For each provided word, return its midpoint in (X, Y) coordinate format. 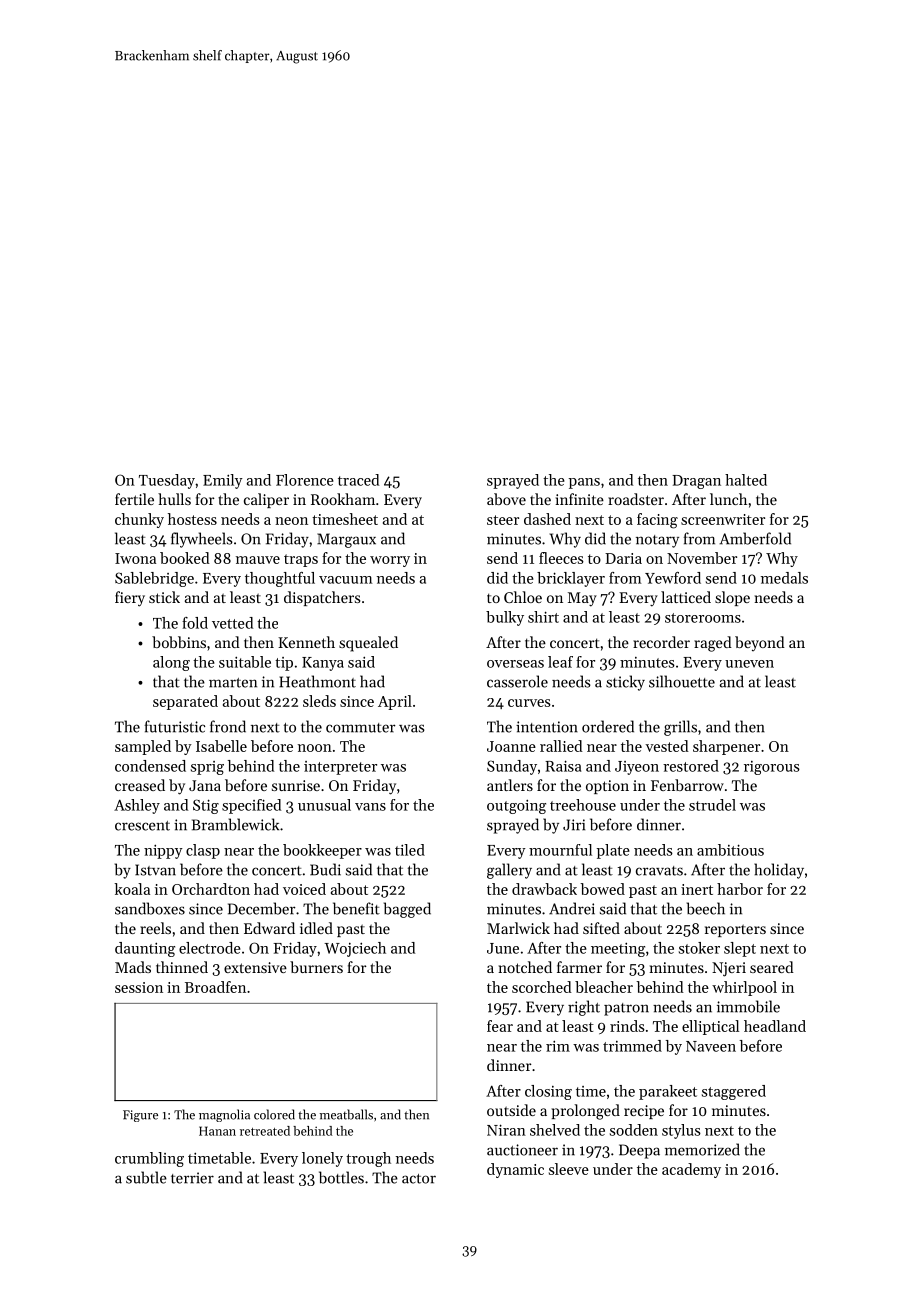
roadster (636, 499)
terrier (192, 1178)
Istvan (155, 870)
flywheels (202, 540)
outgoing (516, 806)
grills (680, 728)
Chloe (523, 597)
